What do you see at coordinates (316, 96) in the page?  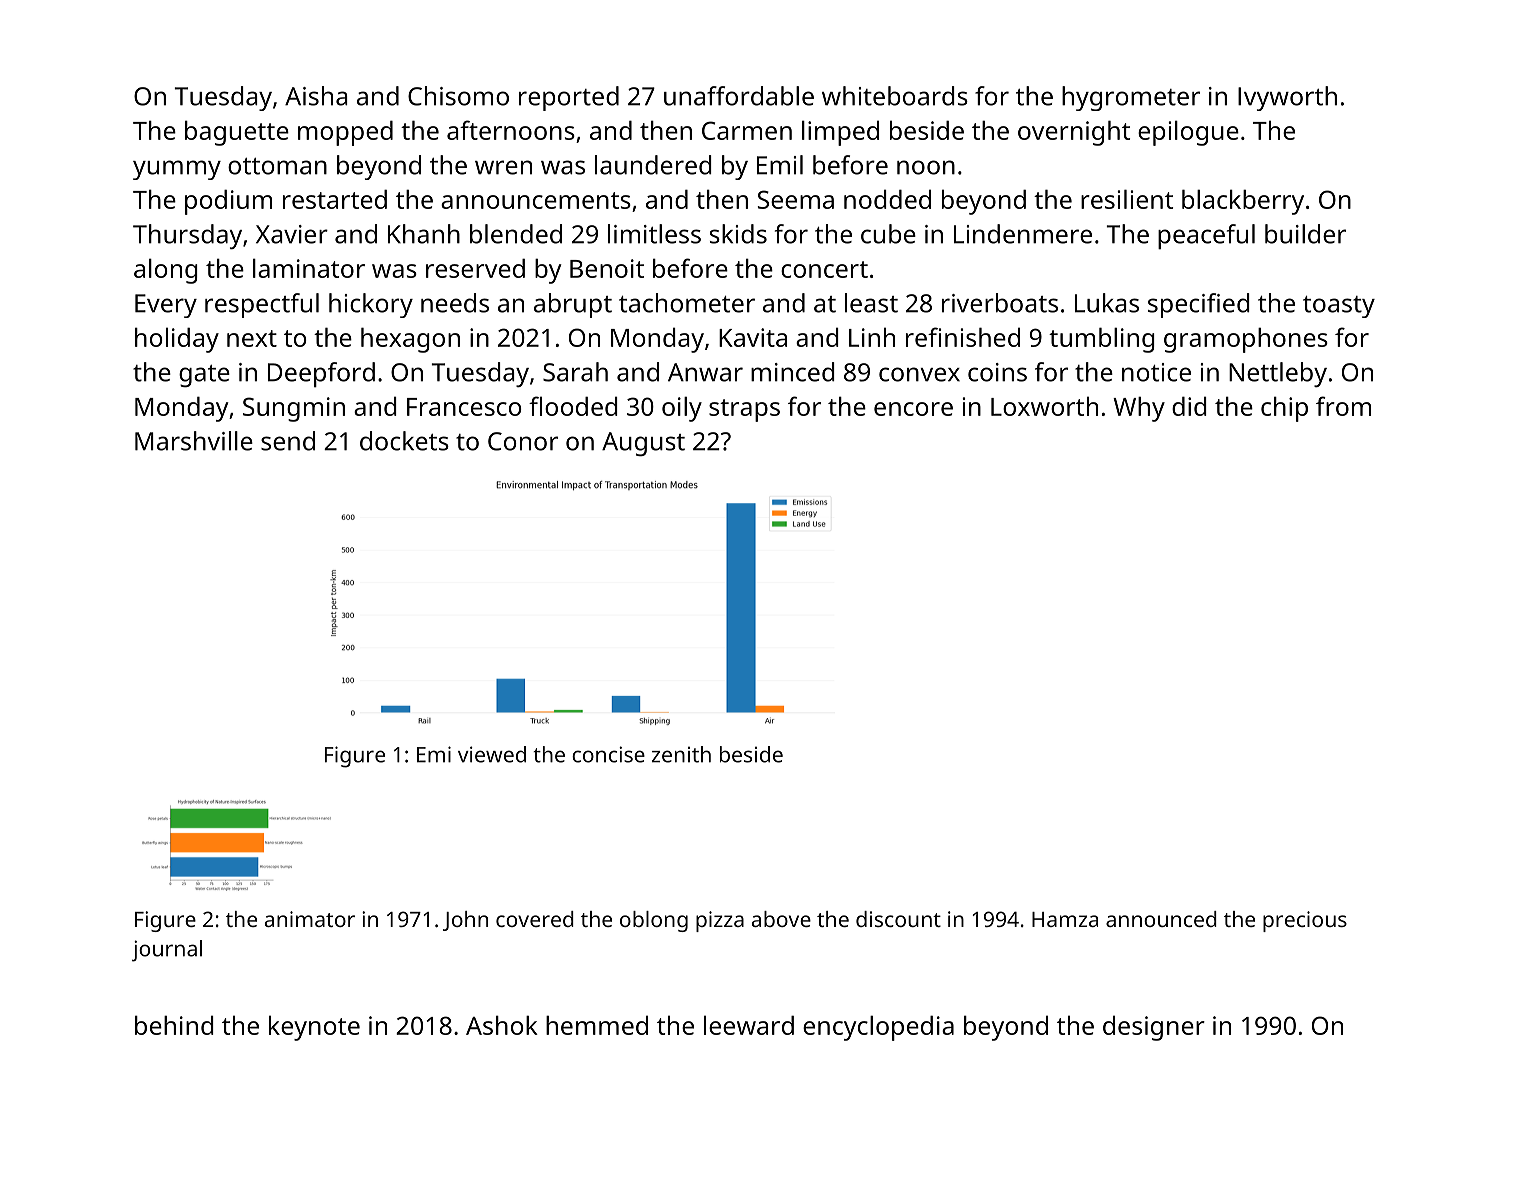 I see `Aisha` at bounding box center [316, 96].
